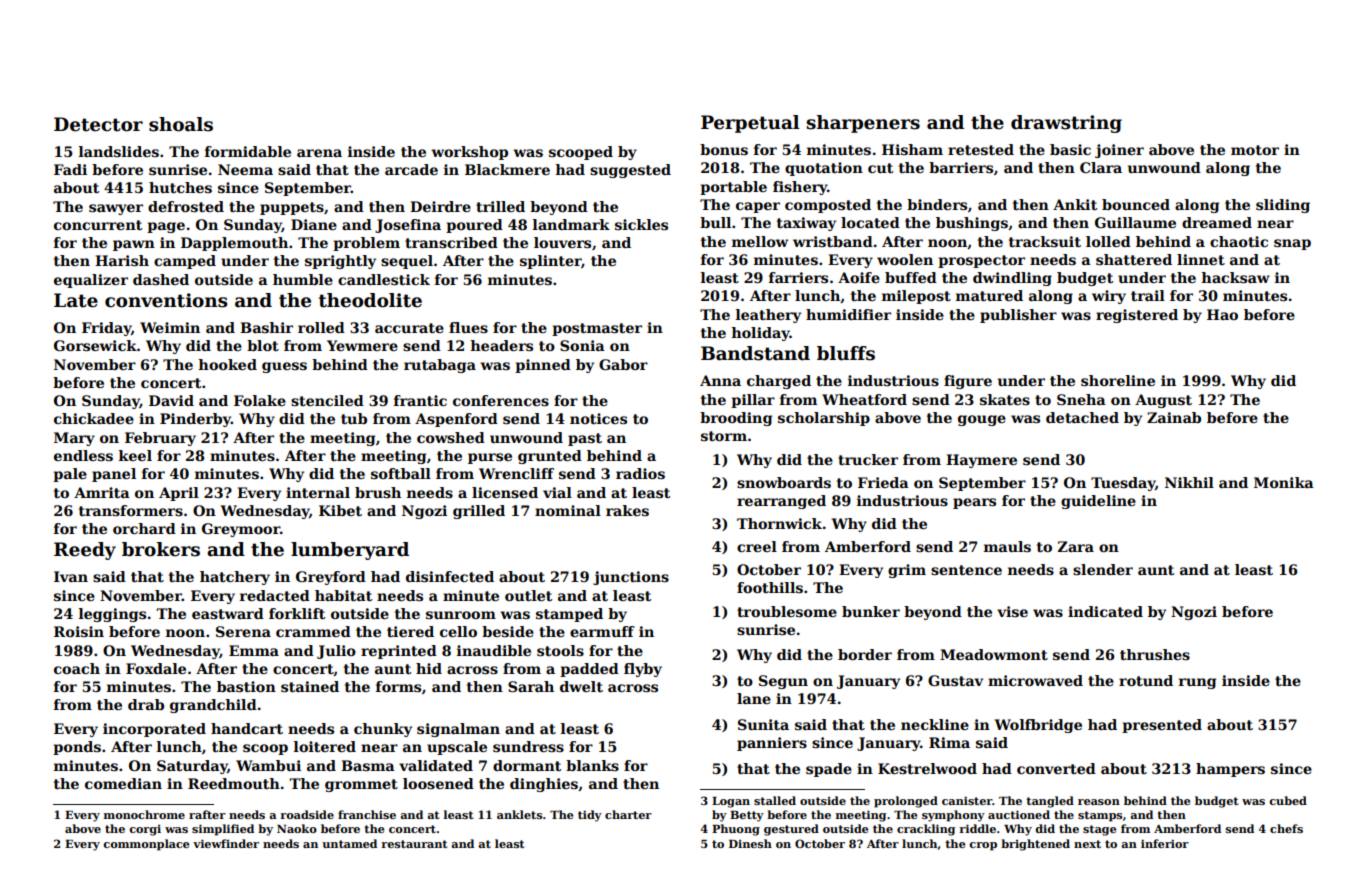 The height and width of the screenshot is (887, 1372). I want to click on dinghies, so click(544, 785).
